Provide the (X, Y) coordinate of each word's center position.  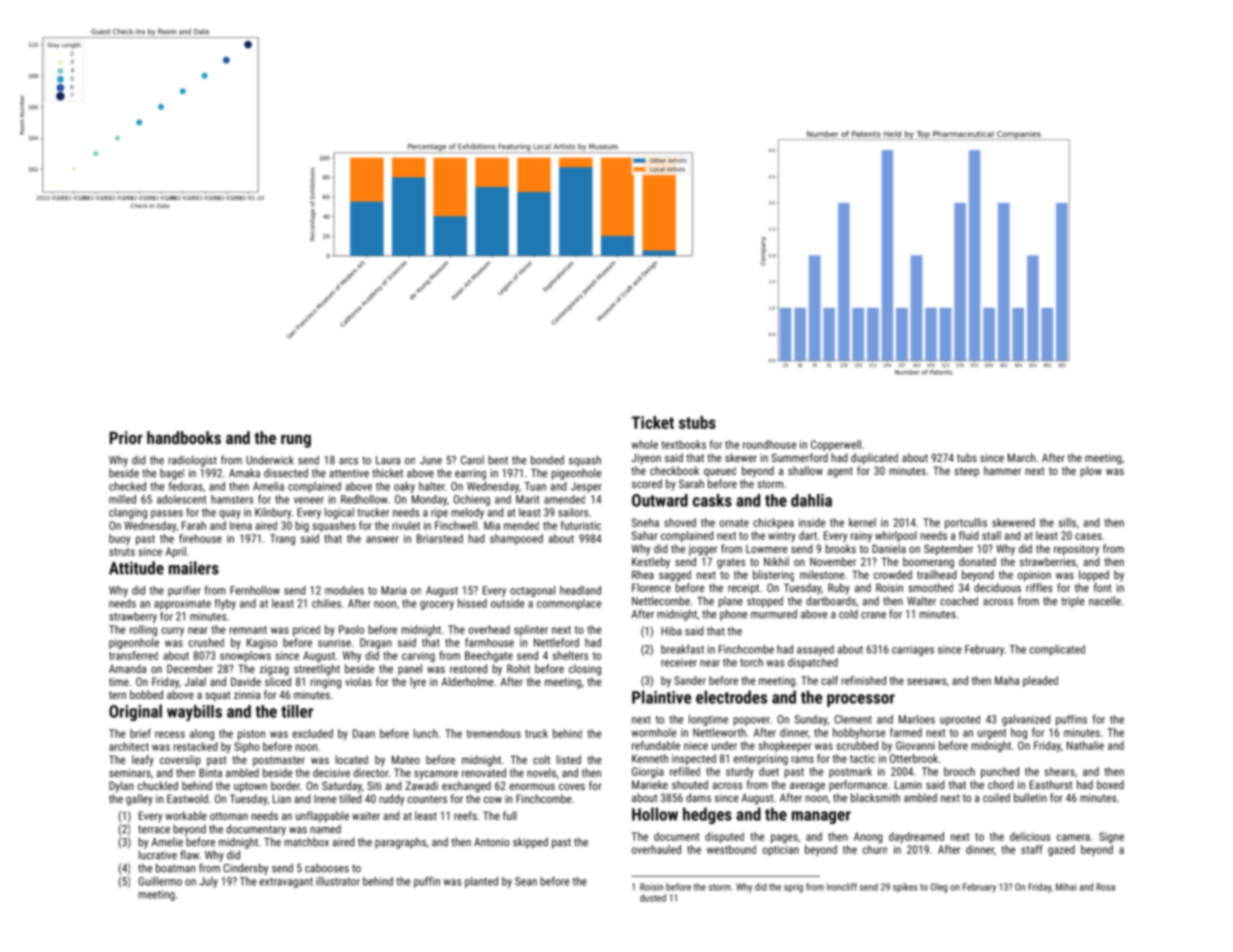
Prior (126, 437)
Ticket (652, 422)
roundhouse (770, 444)
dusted (653, 898)
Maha (1007, 680)
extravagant (286, 883)
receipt (743, 589)
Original (135, 712)
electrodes (731, 697)
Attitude (136, 568)
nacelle (1105, 601)
